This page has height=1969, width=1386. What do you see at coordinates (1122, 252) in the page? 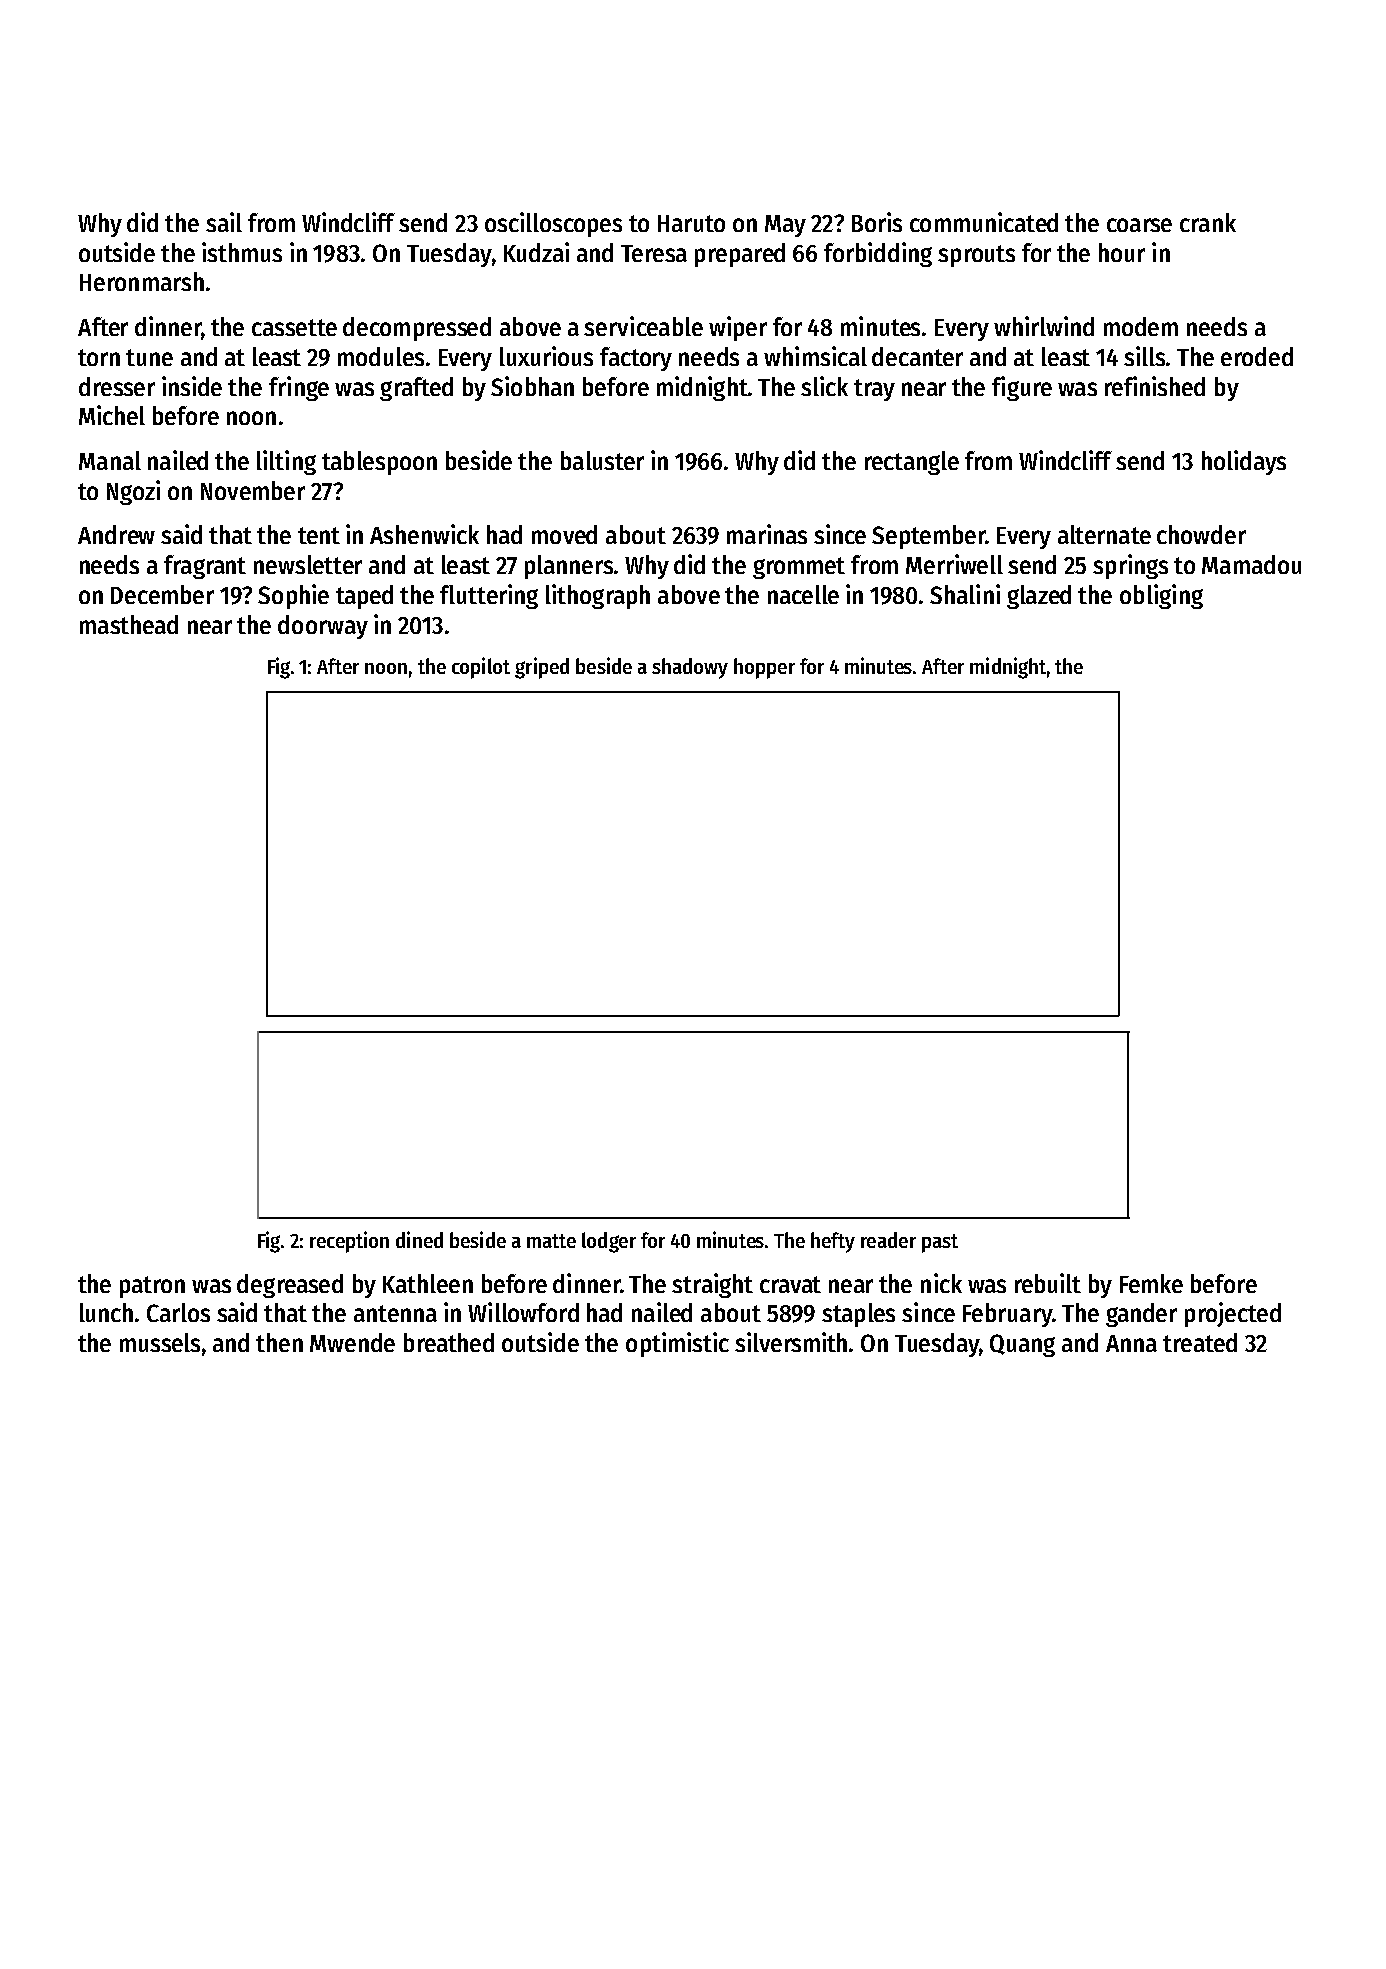
I see `hour` at bounding box center [1122, 252].
